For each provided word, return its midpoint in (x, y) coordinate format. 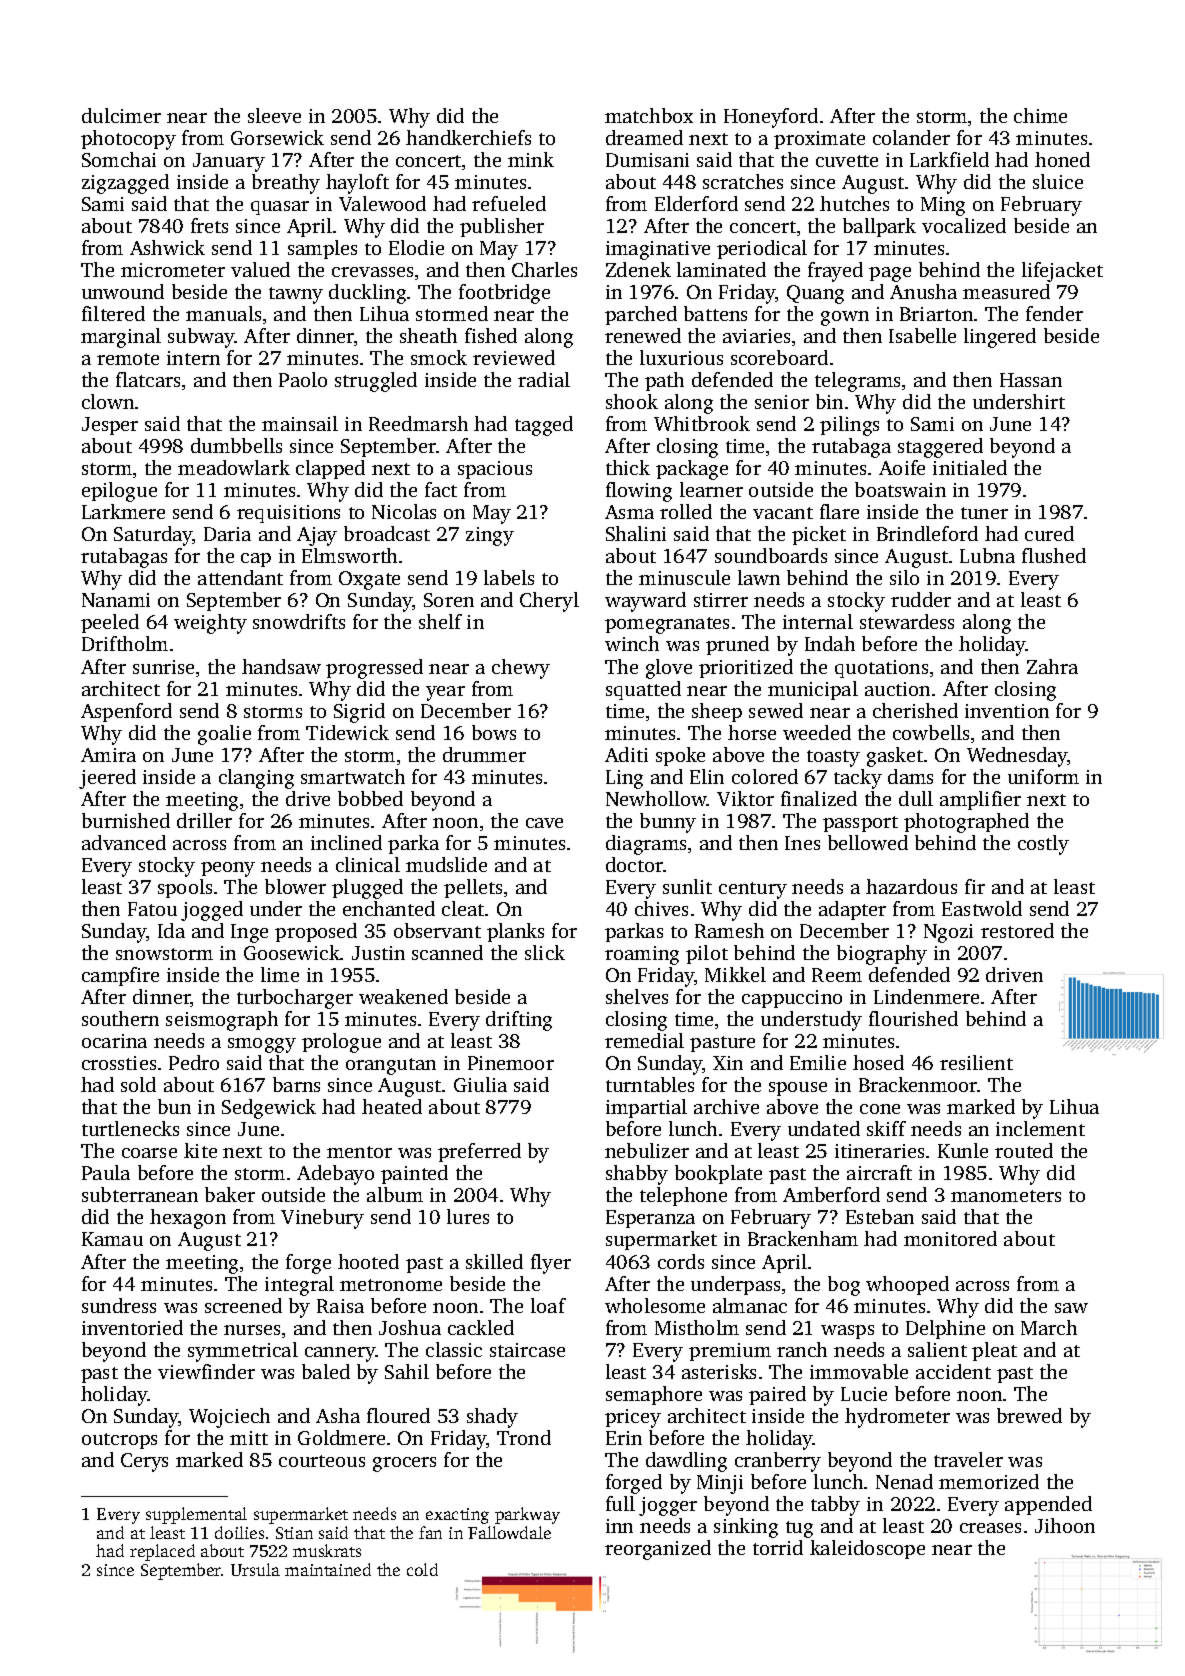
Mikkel (735, 974)
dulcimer (121, 115)
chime (1040, 115)
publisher (502, 227)
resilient (976, 1062)
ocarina (114, 1041)
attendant (240, 577)
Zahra (1052, 666)
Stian (294, 1533)
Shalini (636, 533)
